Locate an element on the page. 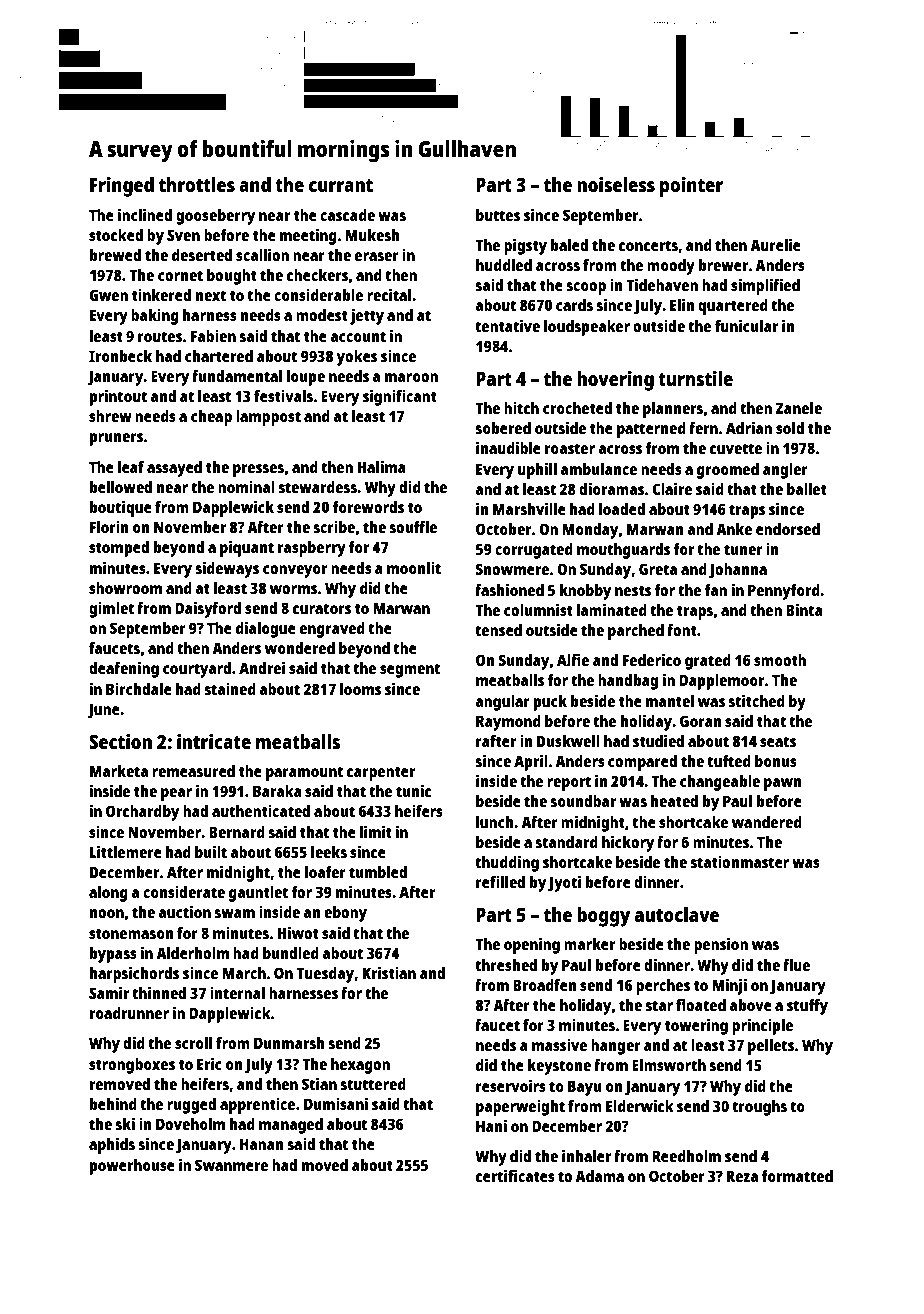 The height and width of the document is (1314, 924). tumbled is located at coordinates (378, 872).
